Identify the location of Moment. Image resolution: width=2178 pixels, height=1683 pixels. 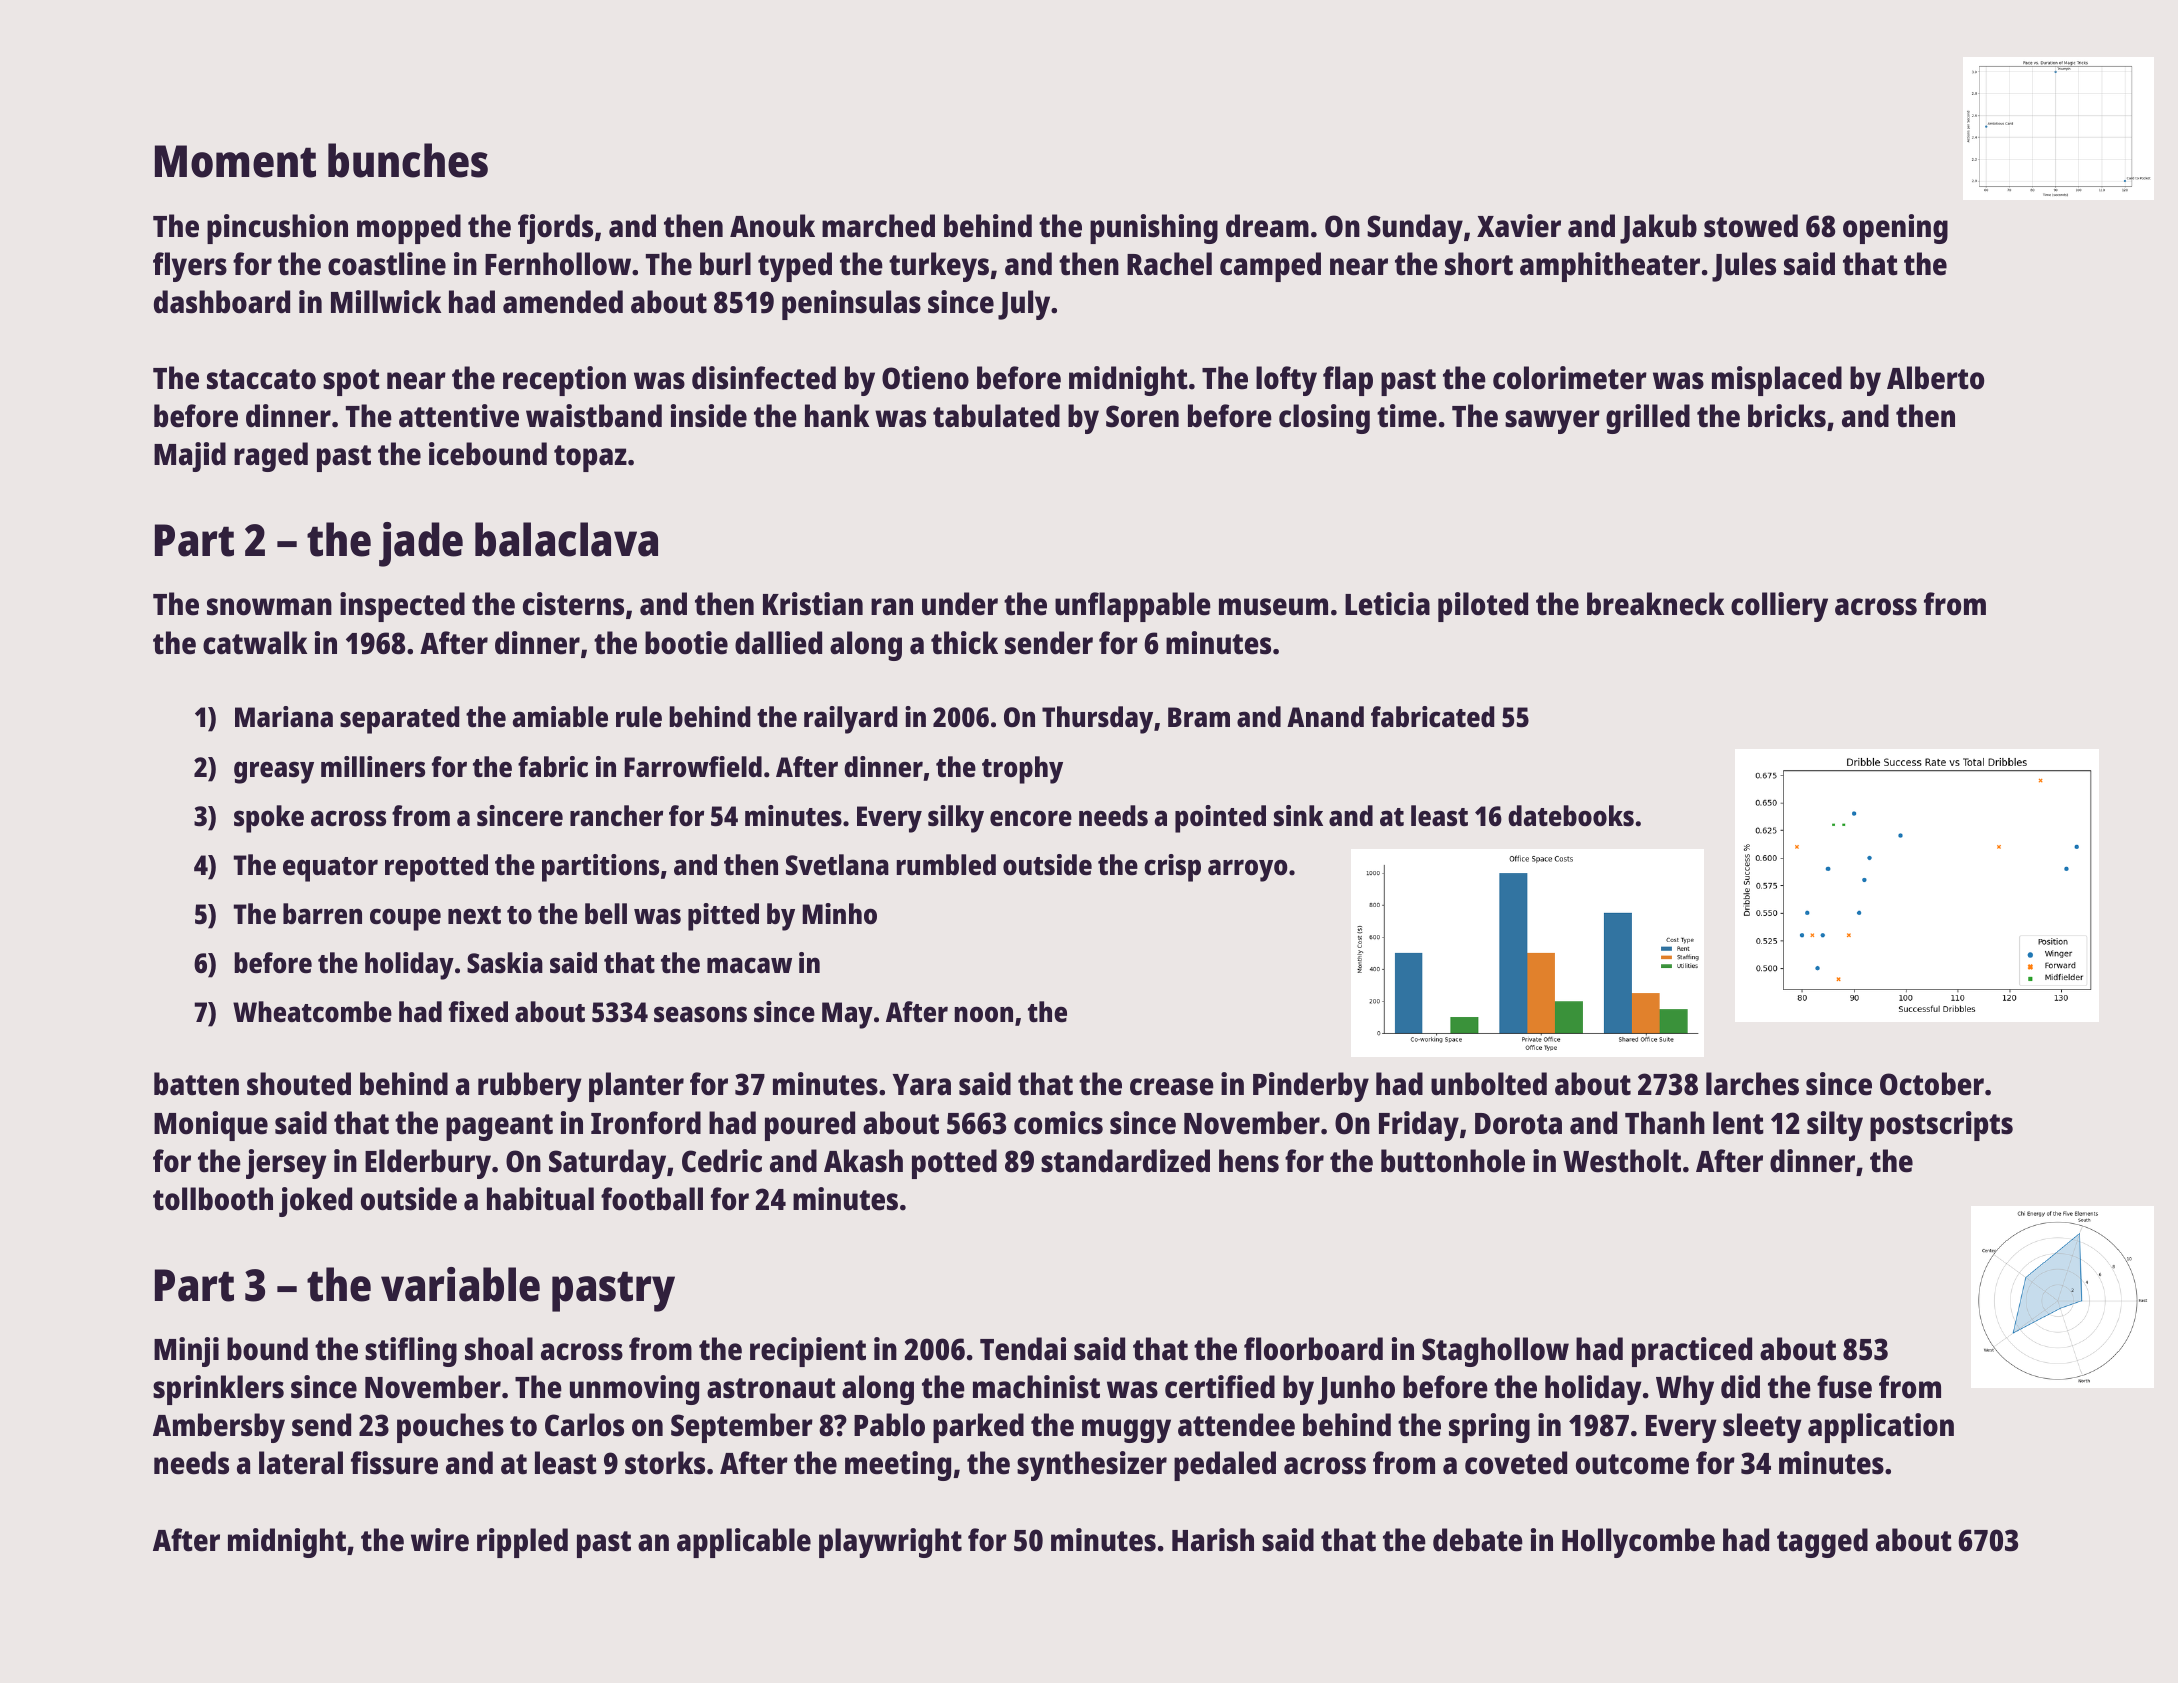
(235, 161).
